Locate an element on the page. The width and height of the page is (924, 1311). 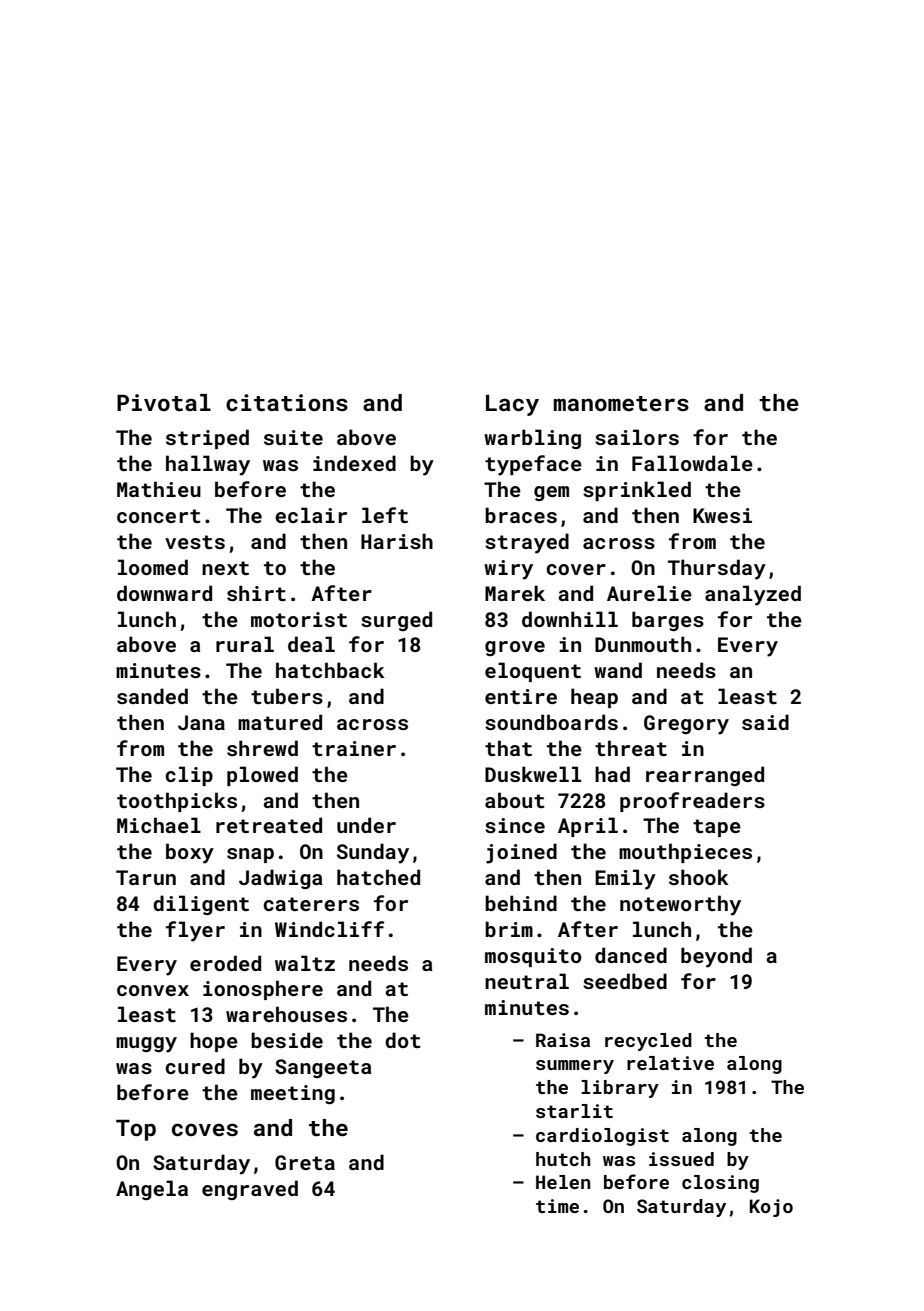
tubers is located at coordinates (287, 696).
